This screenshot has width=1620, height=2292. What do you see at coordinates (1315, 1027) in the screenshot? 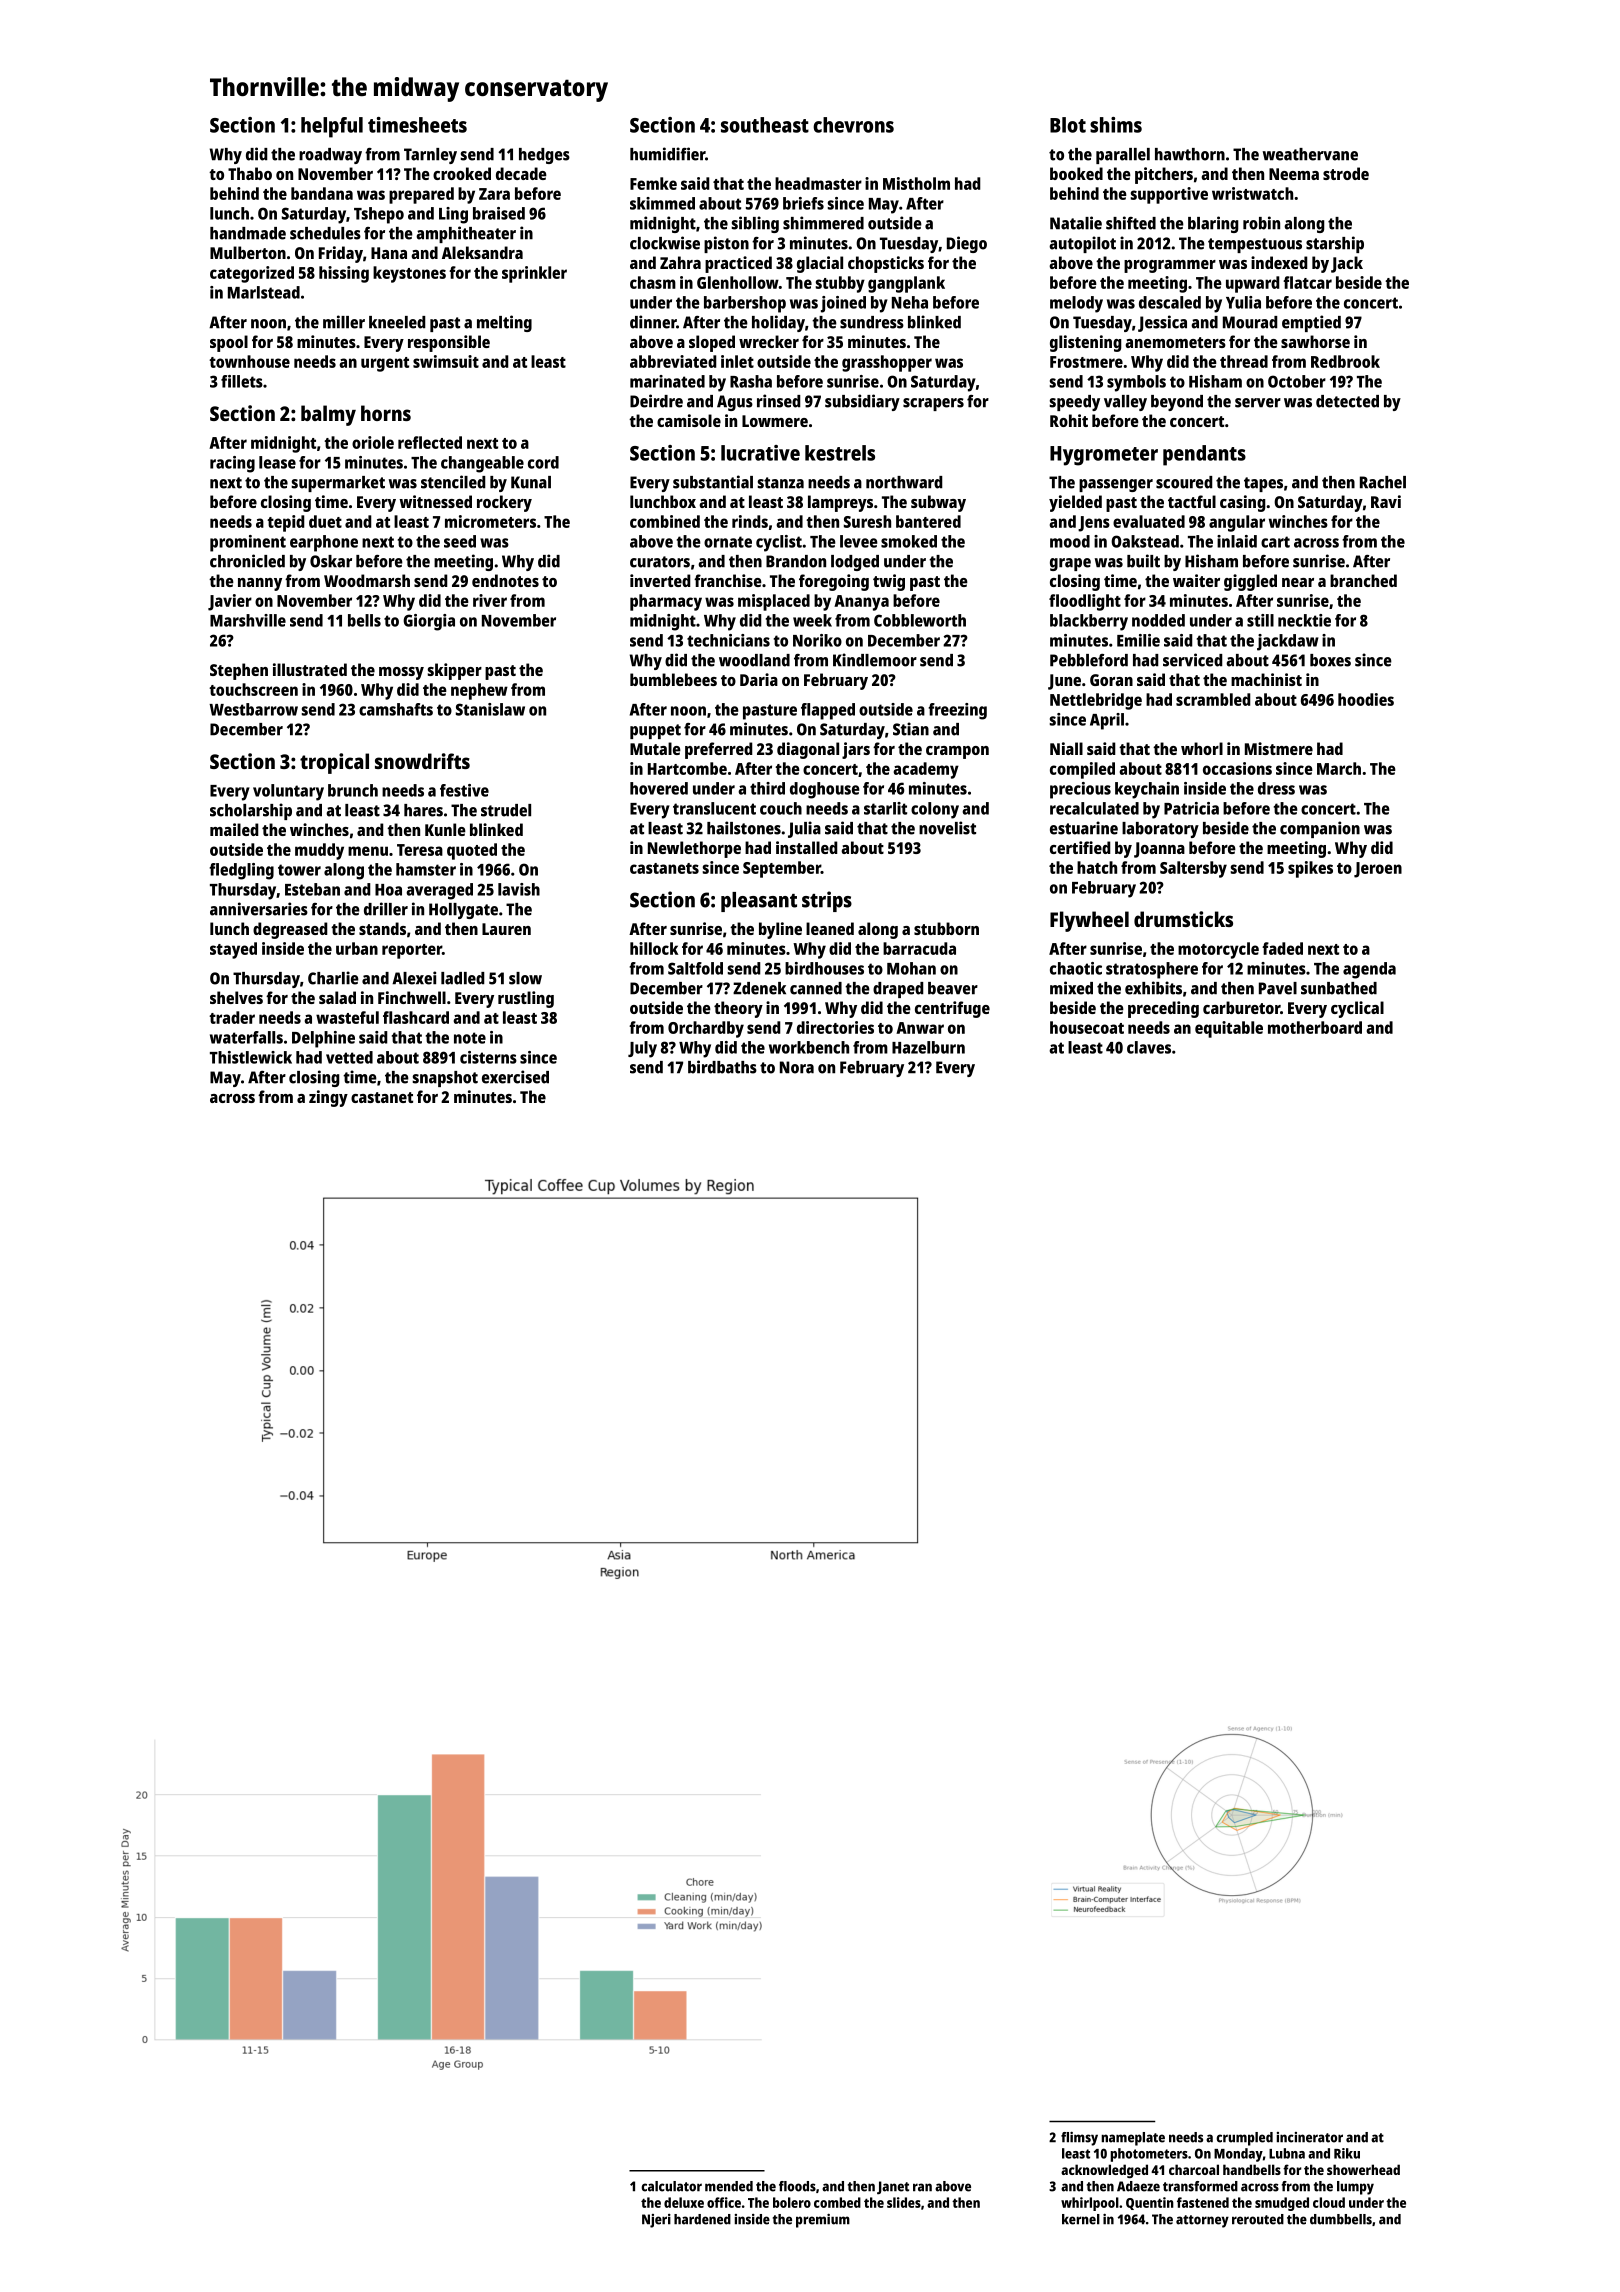
I see `motherboard` at bounding box center [1315, 1027].
